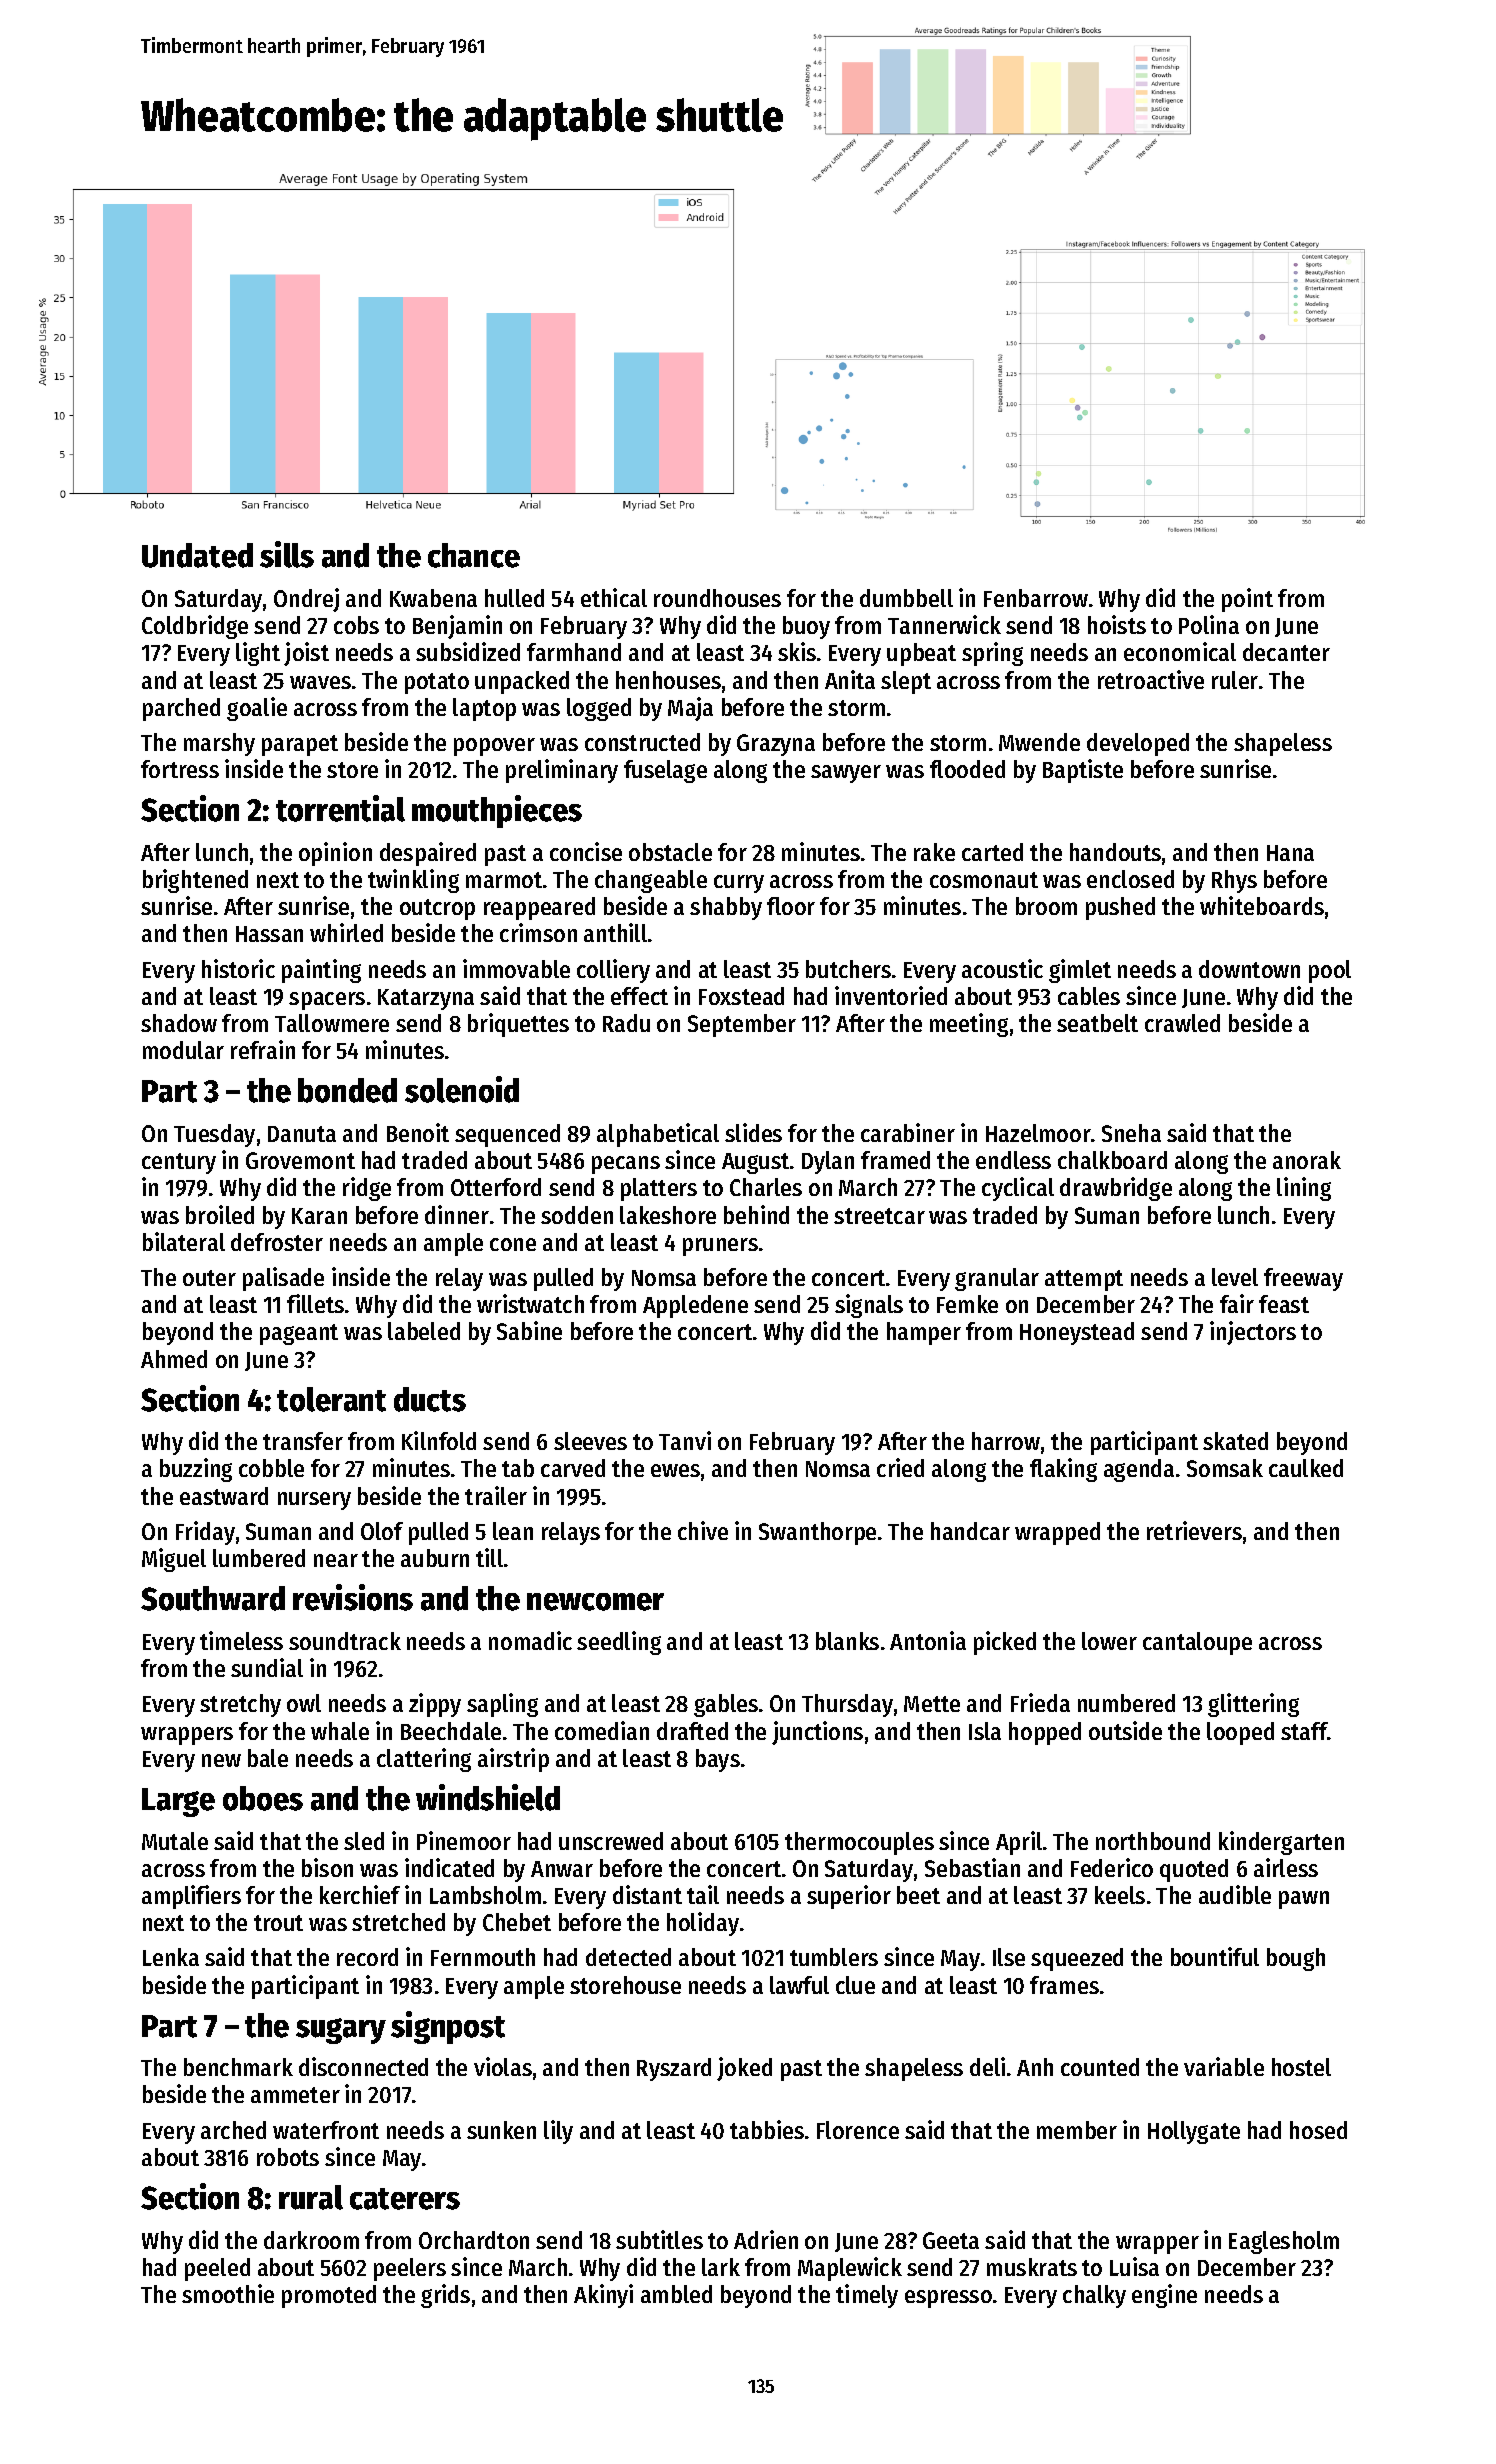 This screenshot has height=2464, width=1496. What do you see at coordinates (287, 554) in the screenshot?
I see `sills` at bounding box center [287, 554].
